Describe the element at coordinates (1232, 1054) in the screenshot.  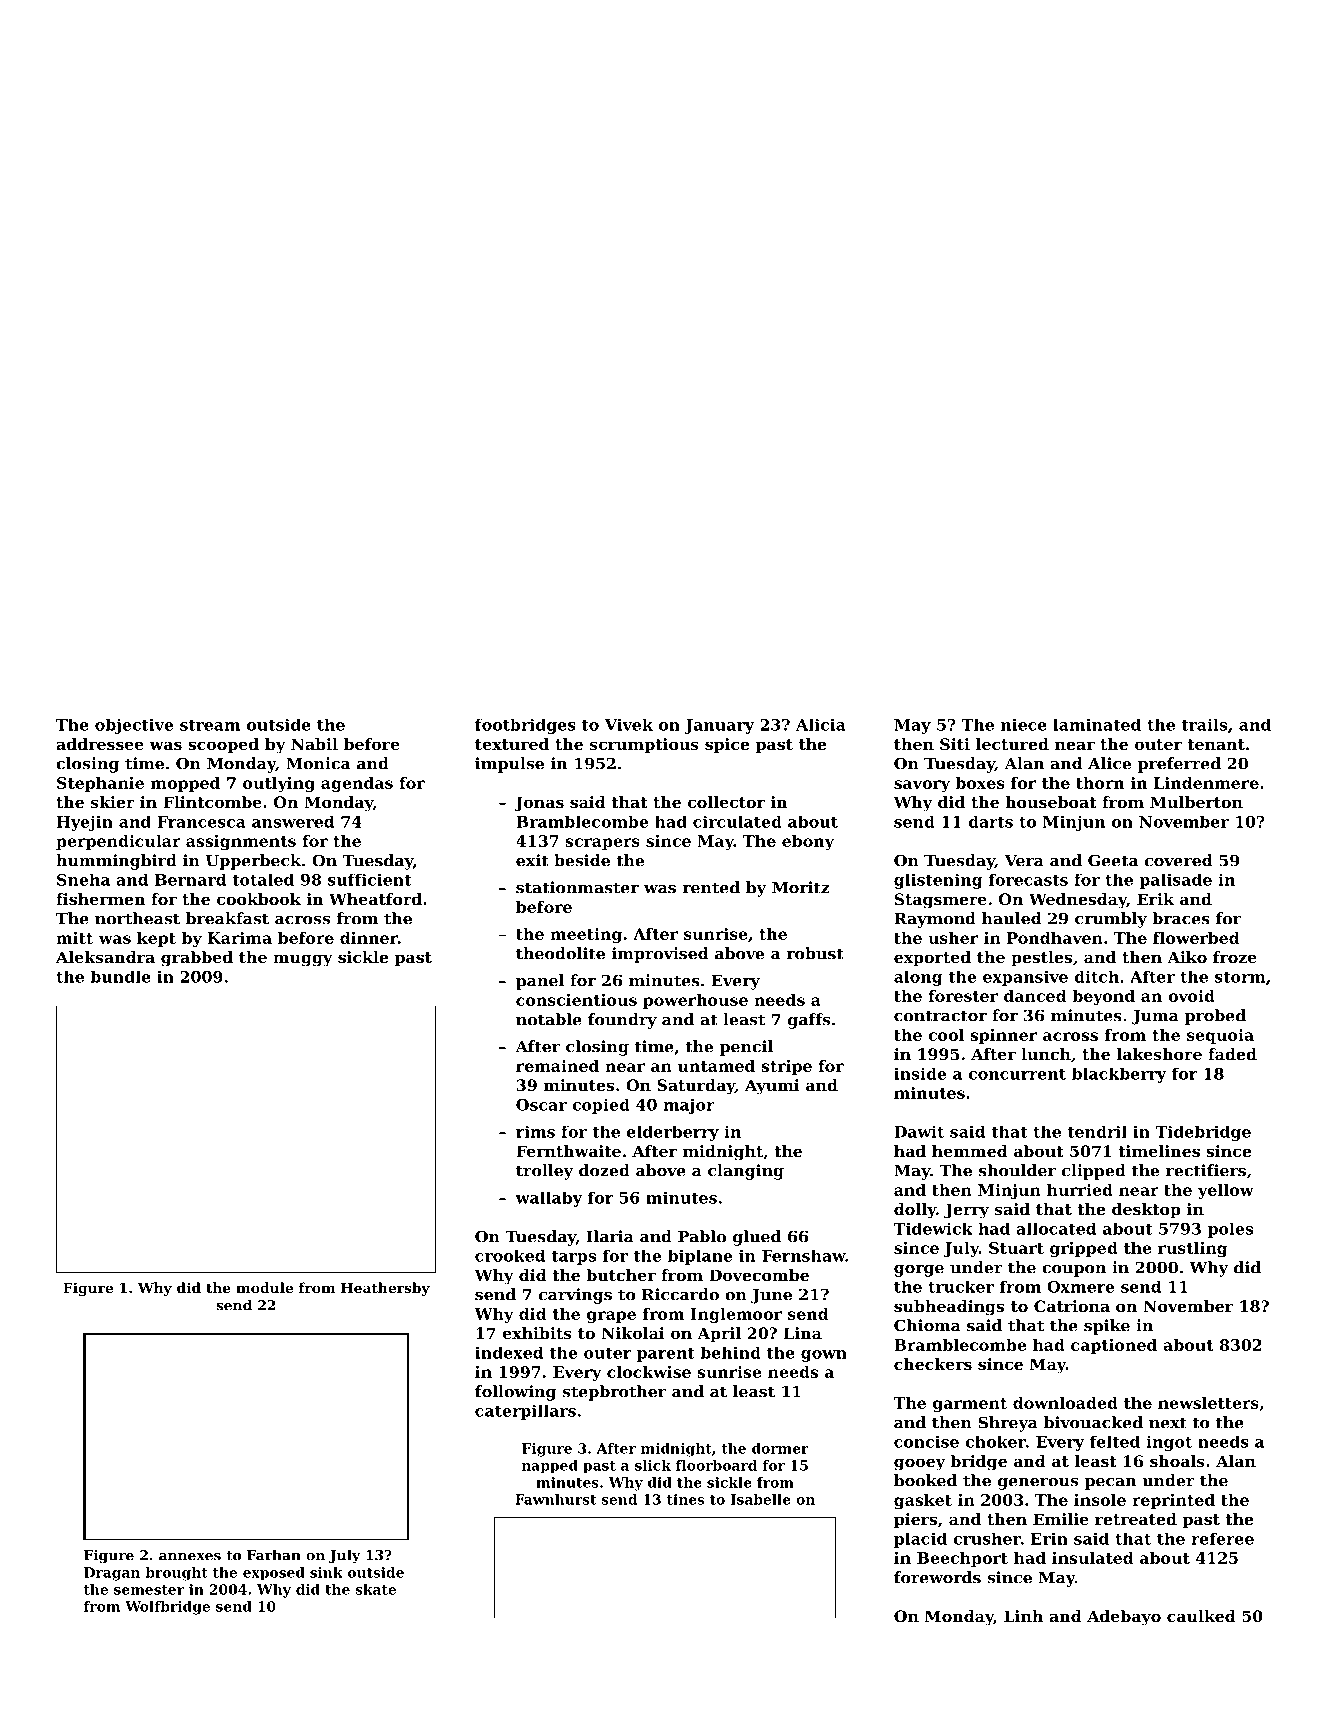
I see `faded` at that location.
